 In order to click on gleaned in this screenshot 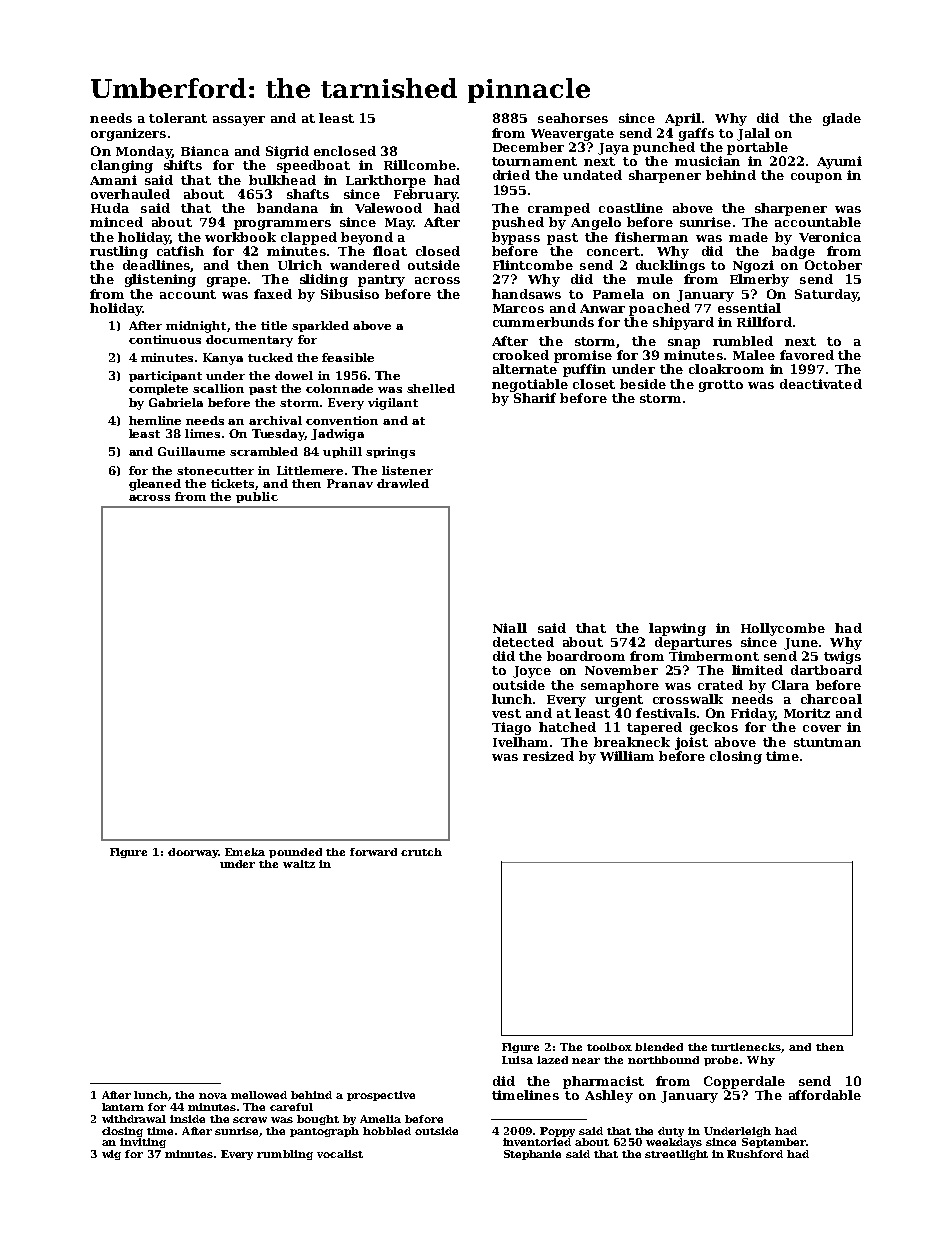, I will do `click(155, 485)`.
